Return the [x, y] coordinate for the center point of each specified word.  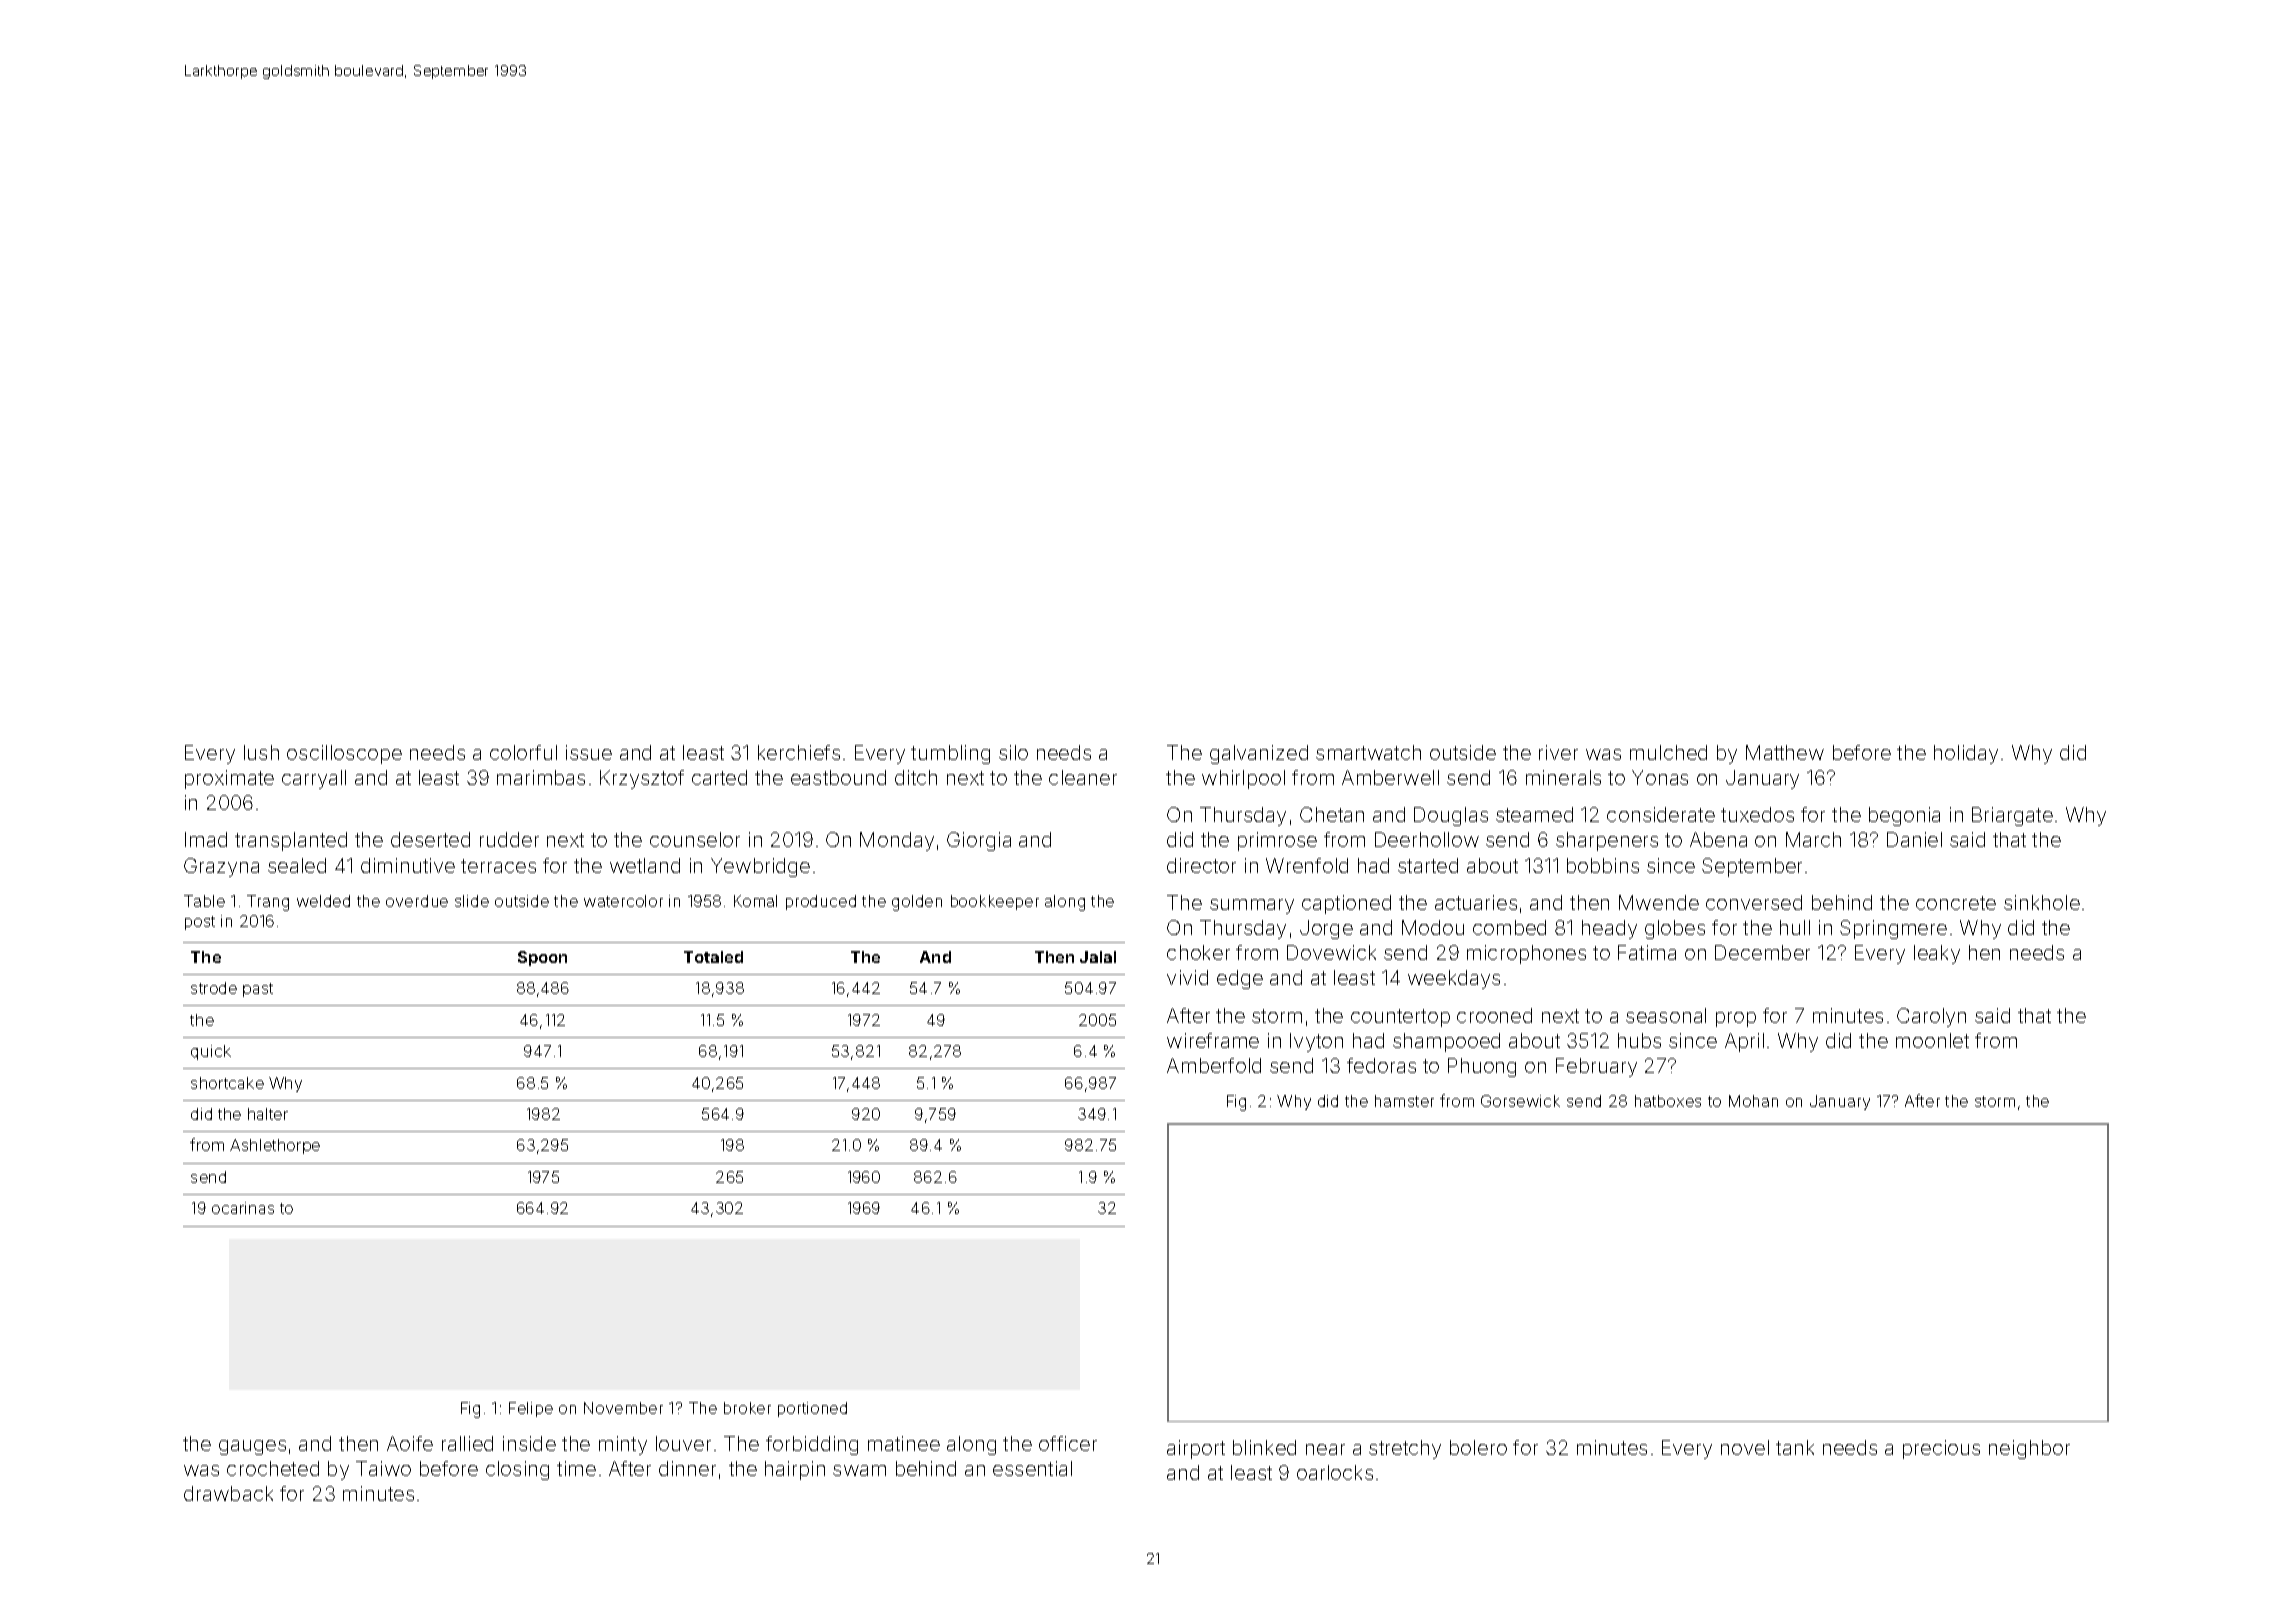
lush [261, 752]
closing [517, 1470]
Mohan [1753, 1101]
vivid [1187, 977]
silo [1013, 752]
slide [472, 901]
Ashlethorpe [275, 1146]
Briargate [2012, 816]
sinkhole [2042, 902]
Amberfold [1214, 1065]
